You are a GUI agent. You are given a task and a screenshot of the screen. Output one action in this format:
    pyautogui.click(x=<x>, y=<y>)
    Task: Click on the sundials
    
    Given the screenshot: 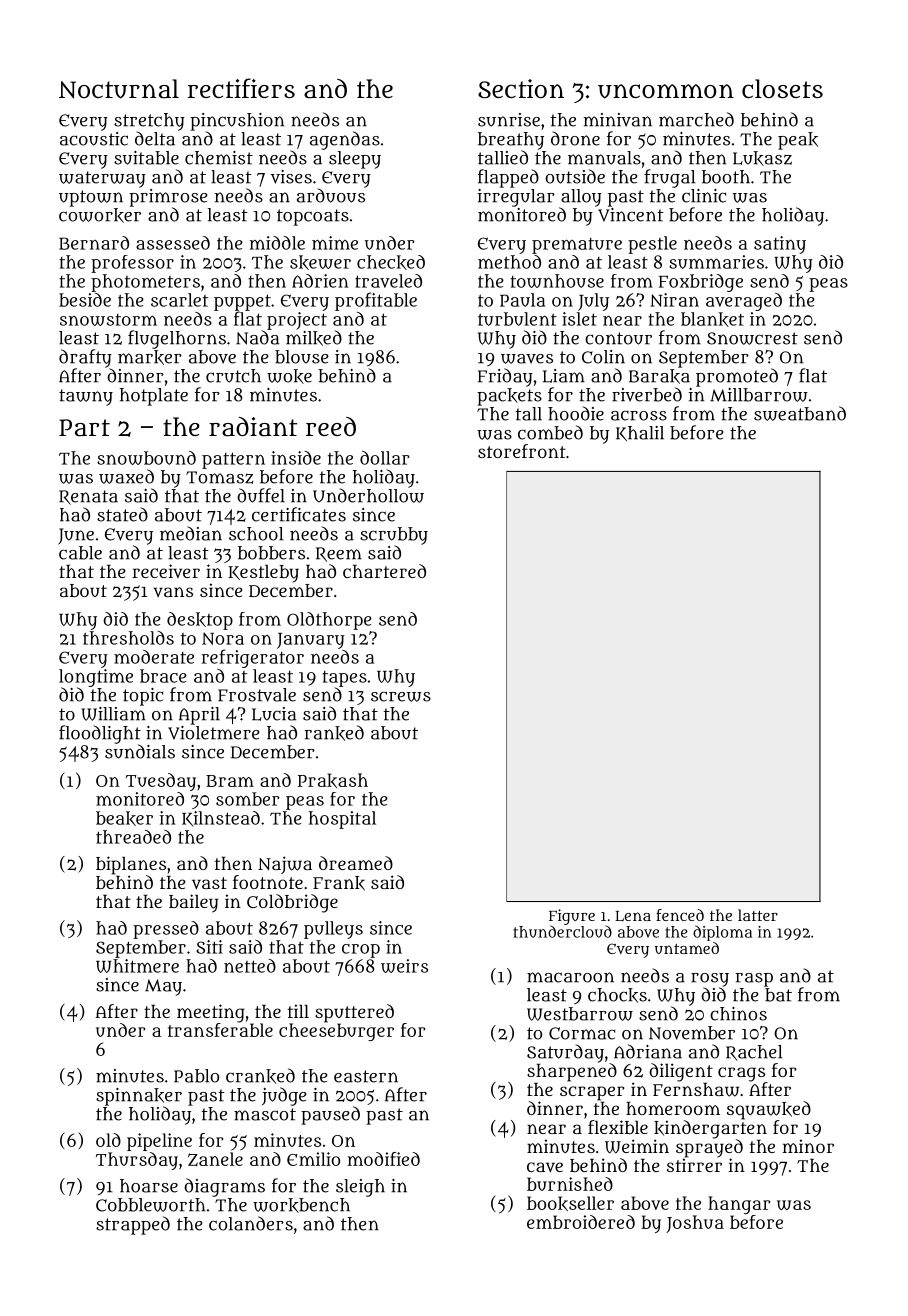 What is the action you would take?
    pyautogui.click(x=140, y=751)
